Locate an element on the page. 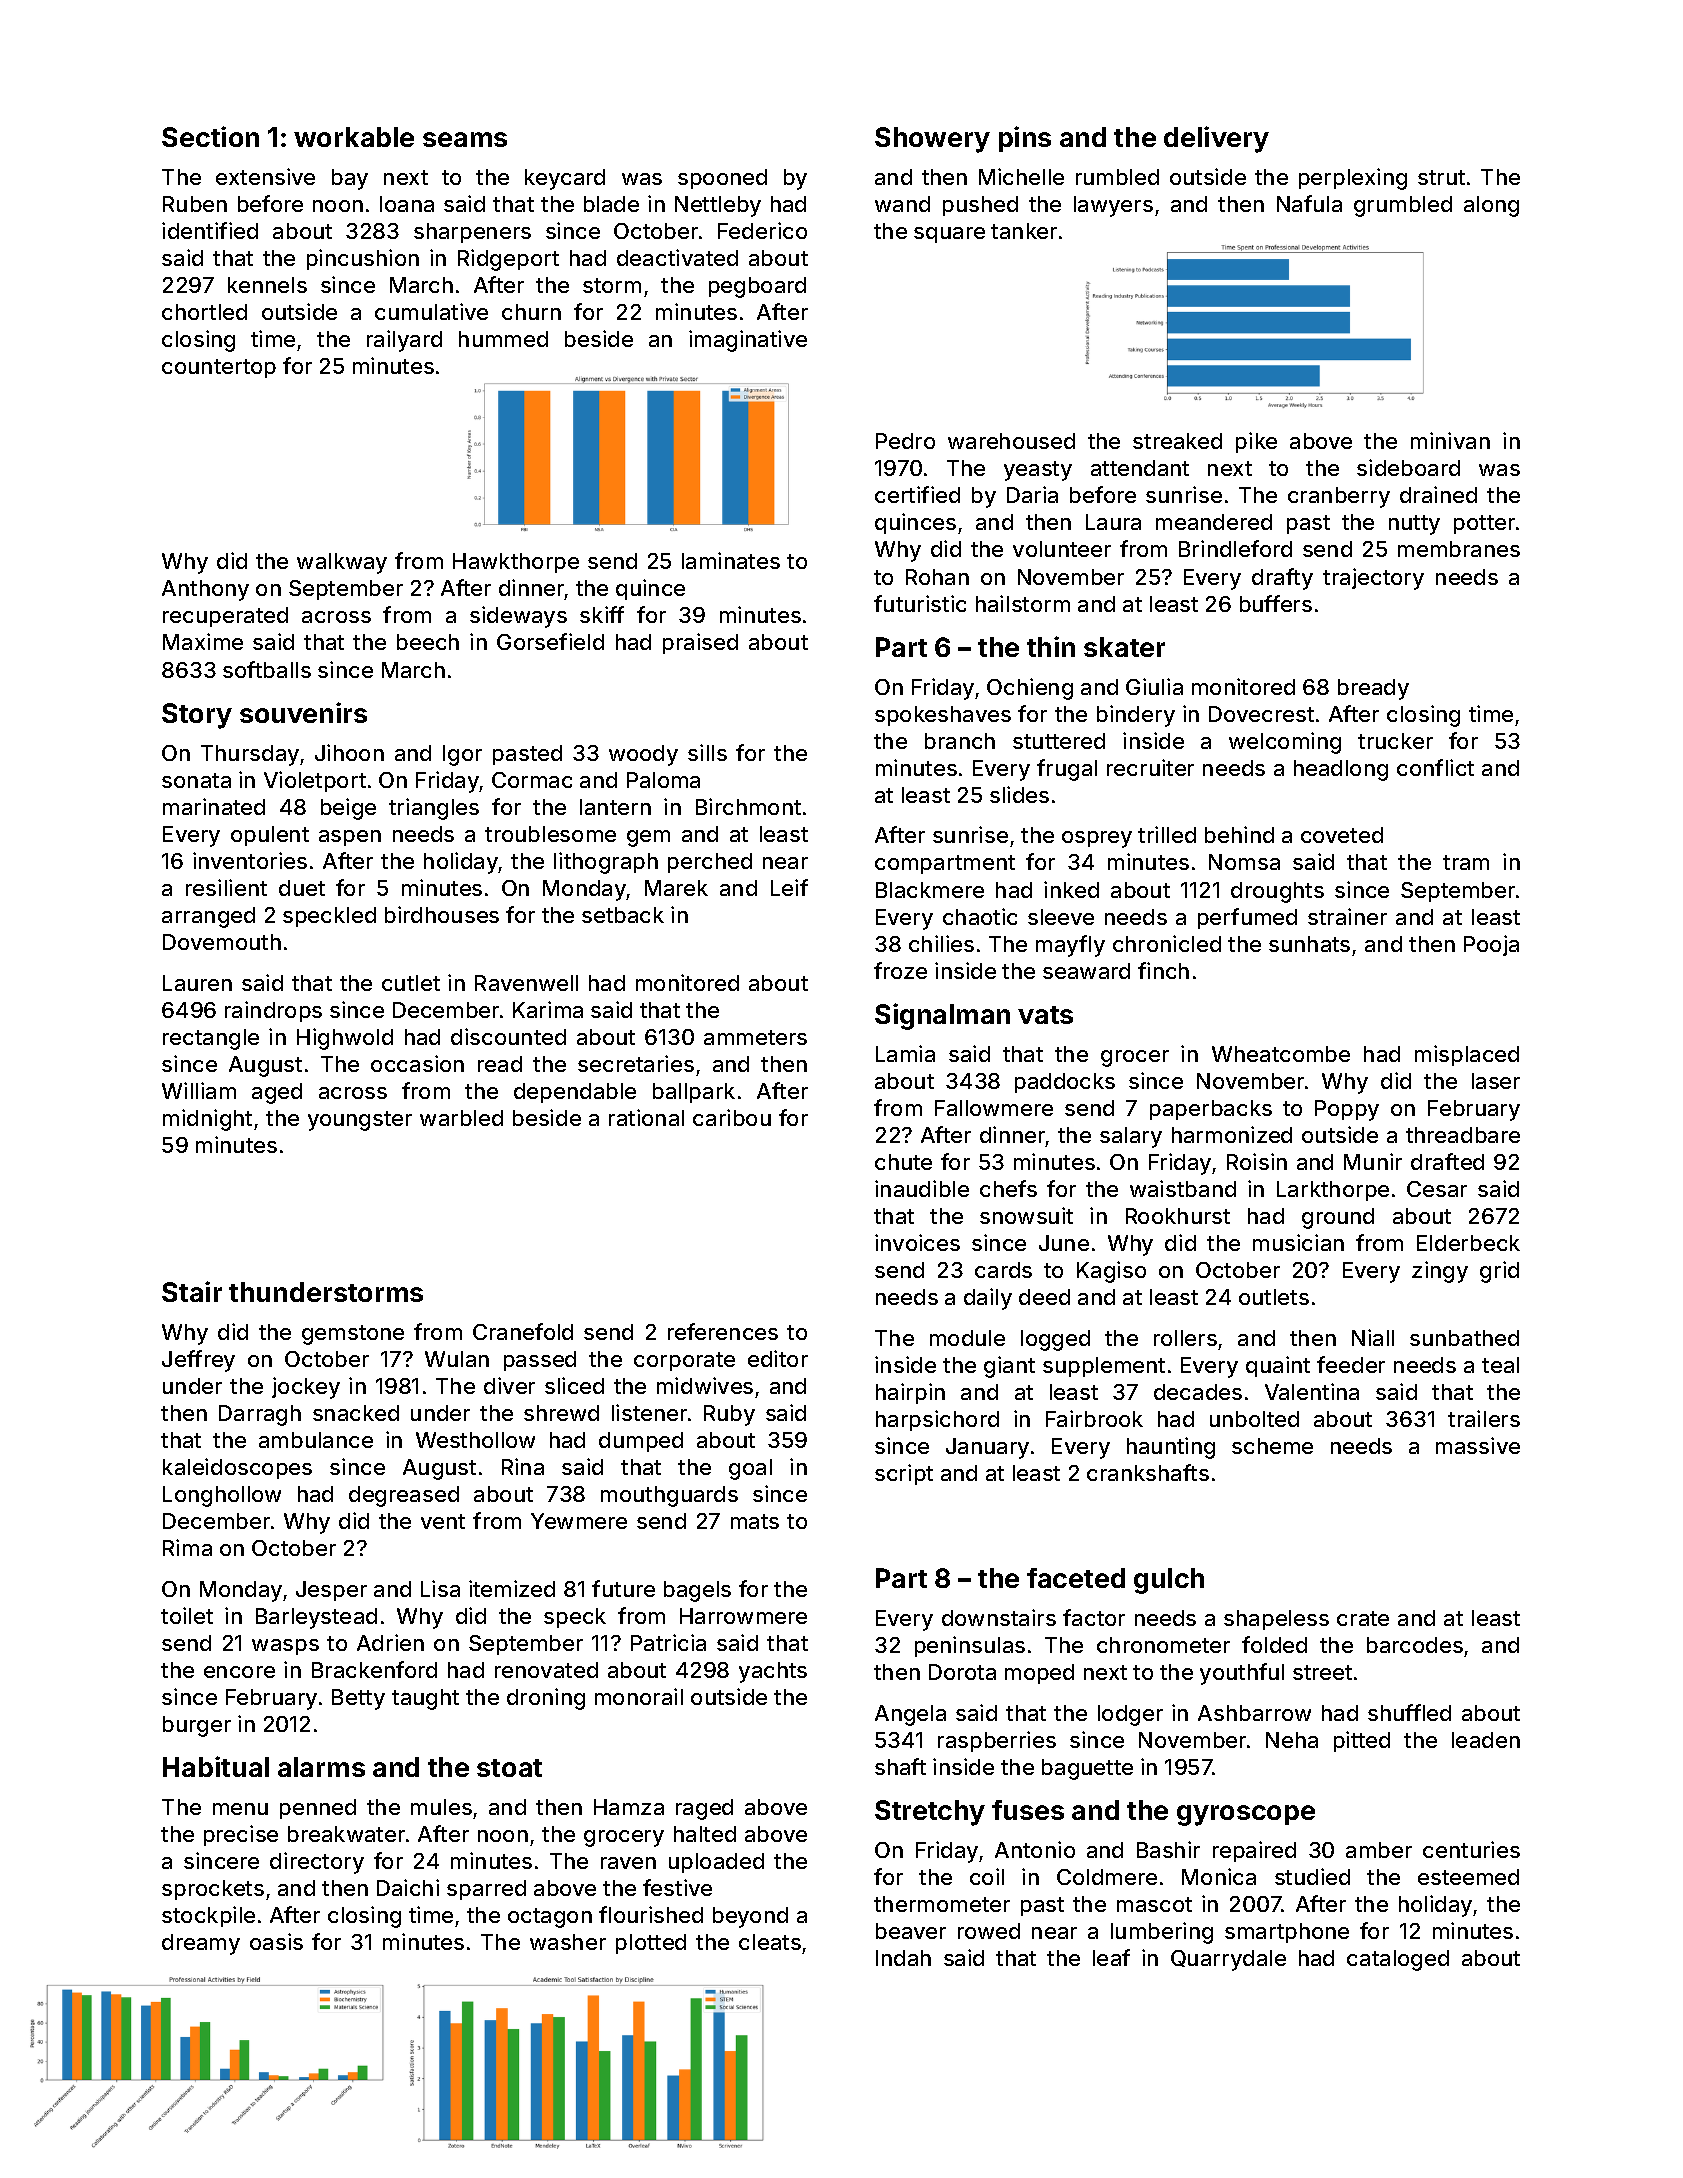  warbled is located at coordinates (461, 1118).
